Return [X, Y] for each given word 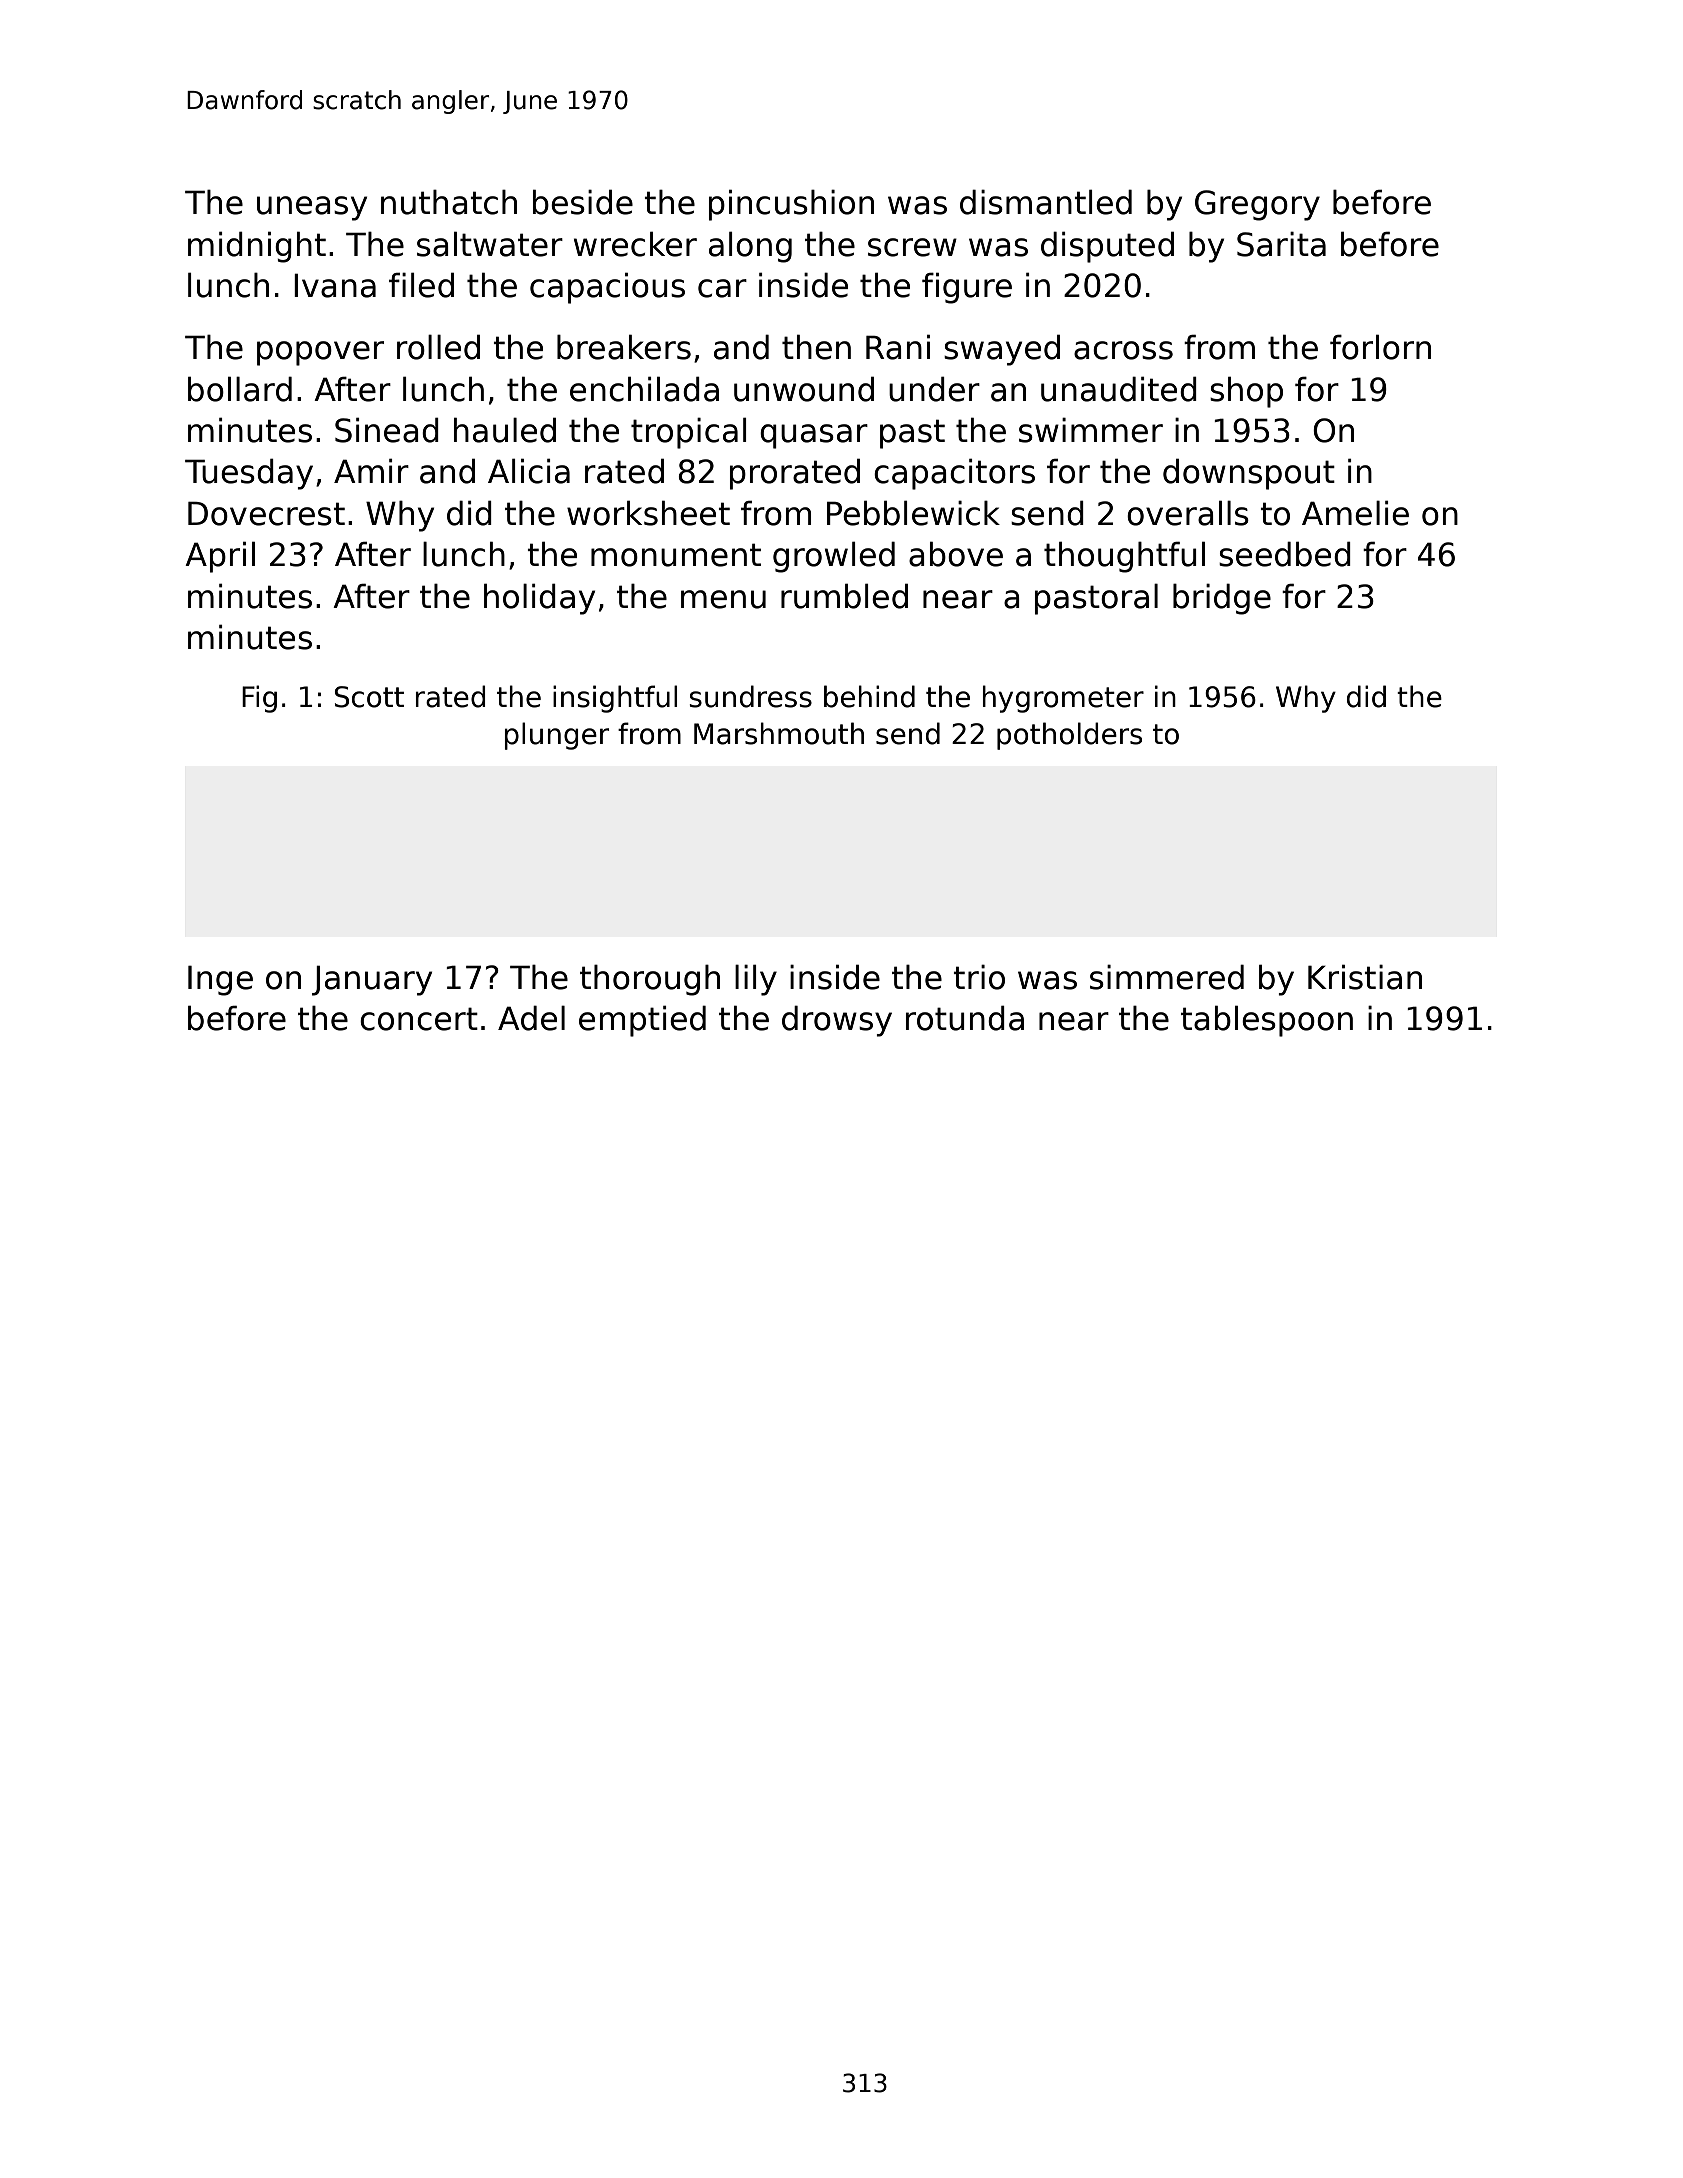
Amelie [1355, 513]
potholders [1069, 736]
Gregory [1257, 205]
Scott [369, 697]
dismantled [1046, 202]
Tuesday [249, 474]
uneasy [312, 208]
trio [979, 977]
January [372, 980]
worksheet [648, 513]
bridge [1222, 599]
